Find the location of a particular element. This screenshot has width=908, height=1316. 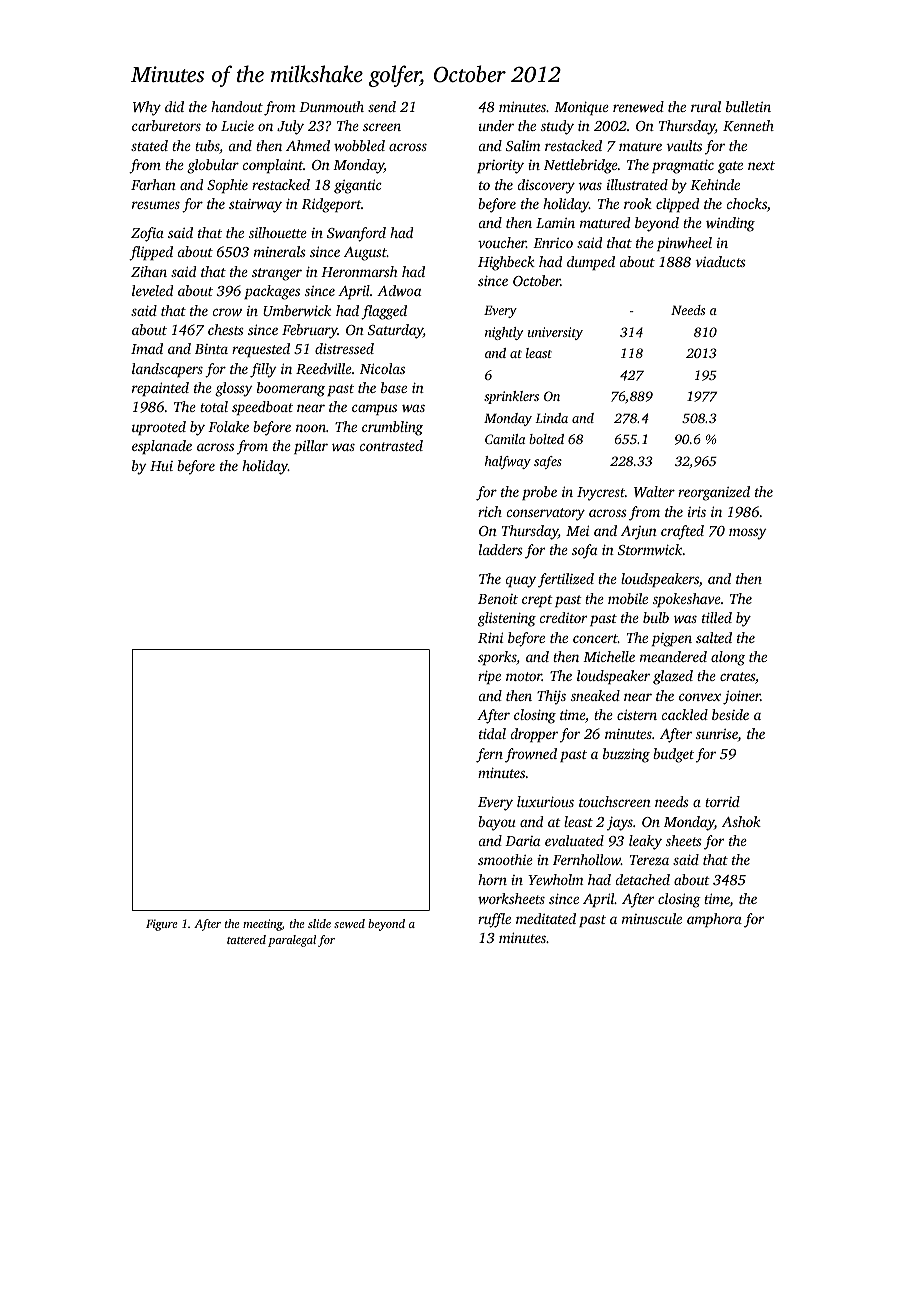

boomerang is located at coordinates (291, 389).
